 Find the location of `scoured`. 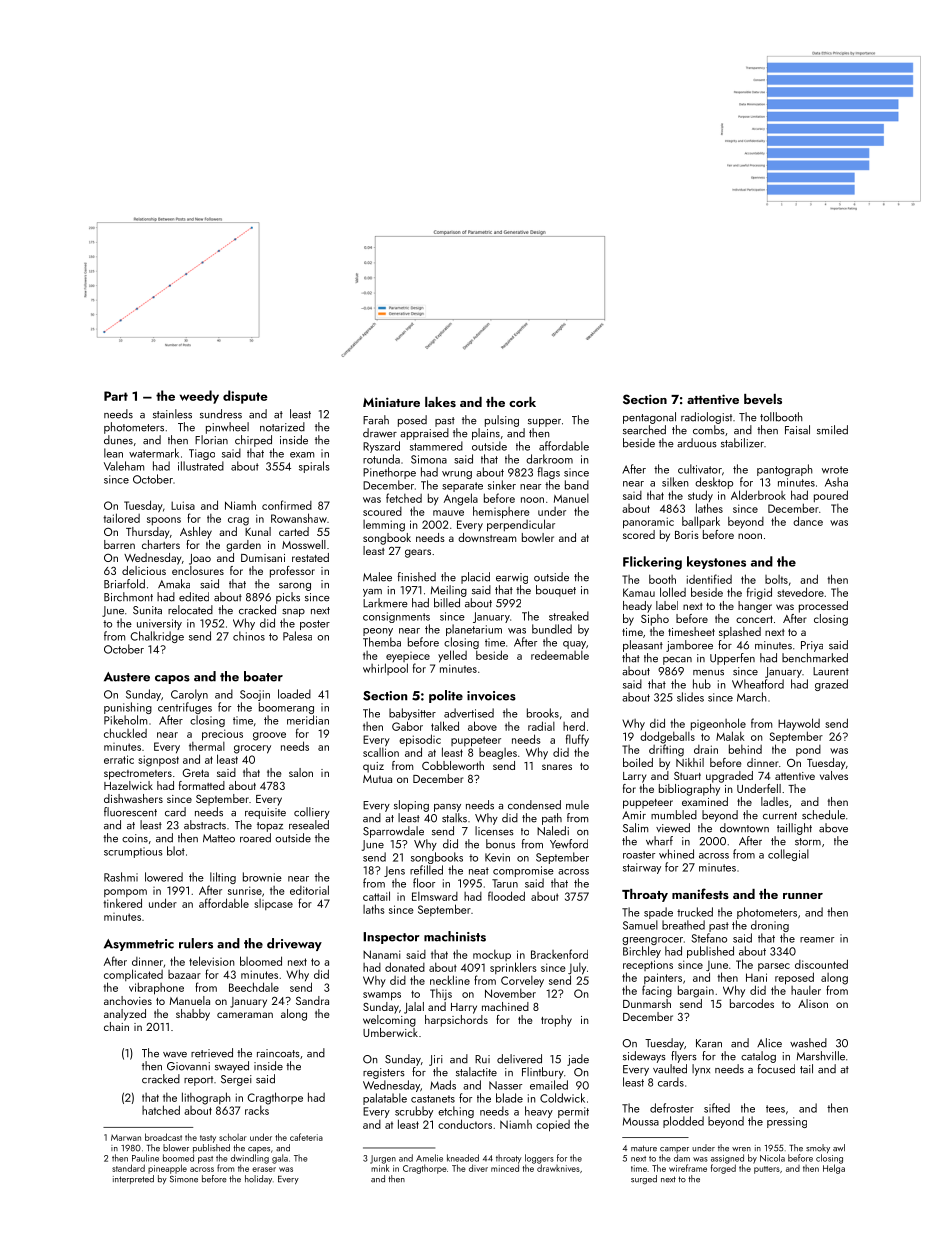

scoured is located at coordinates (382, 511).
